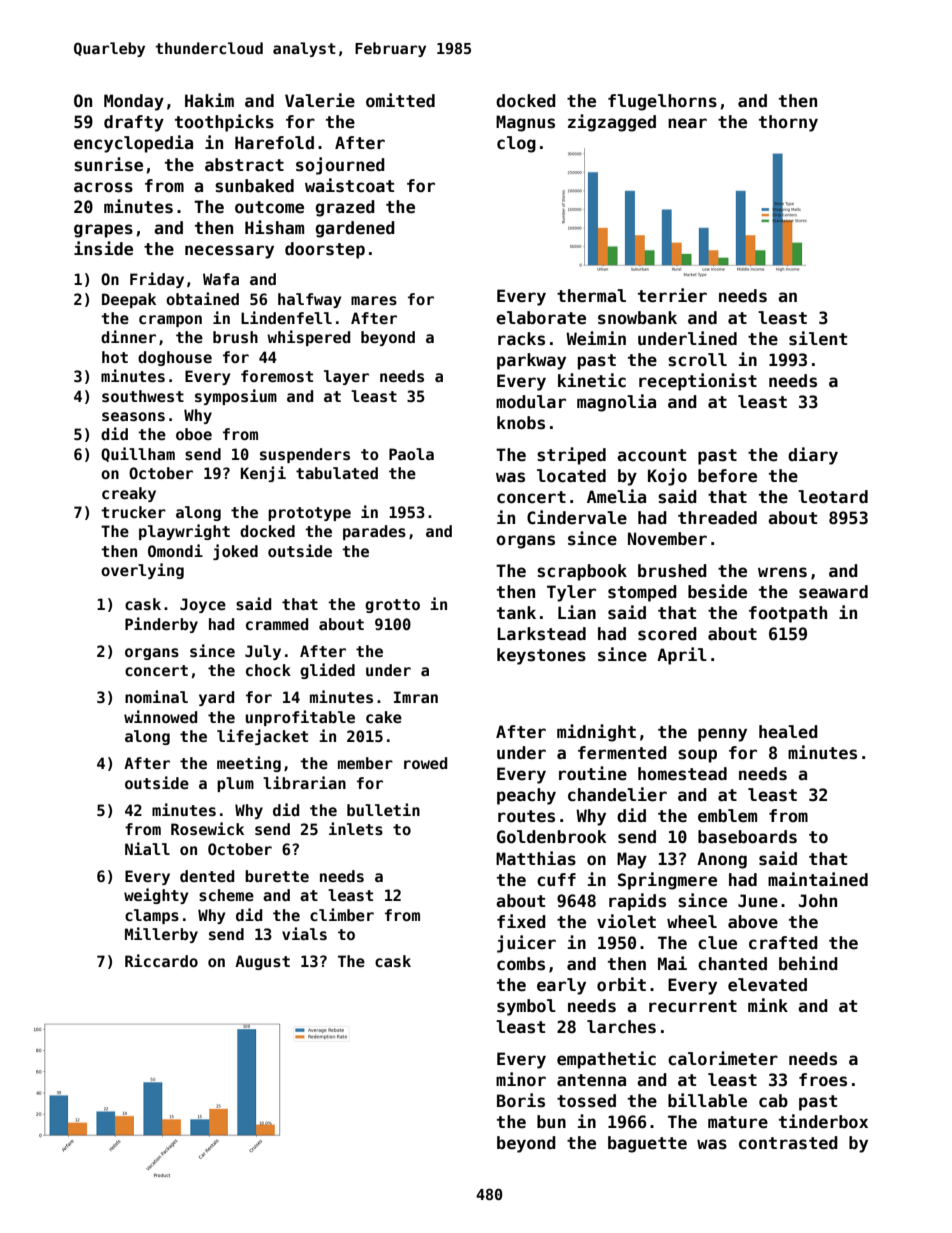 This screenshot has height=1233, width=952. I want to click on Pinderby, so click(161, 625).
